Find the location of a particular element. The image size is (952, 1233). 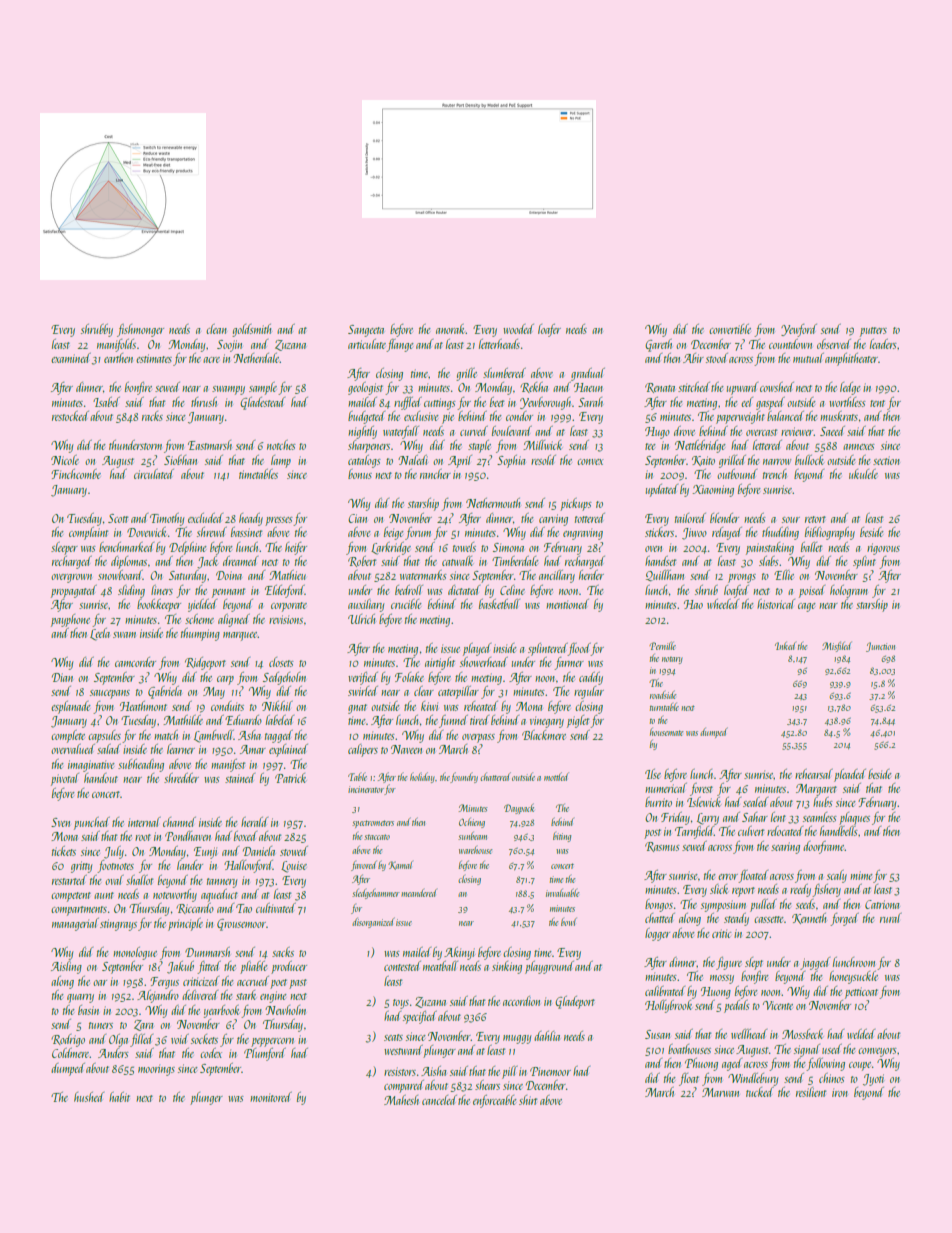

goldsmith is located at coordinates (251, 330).
